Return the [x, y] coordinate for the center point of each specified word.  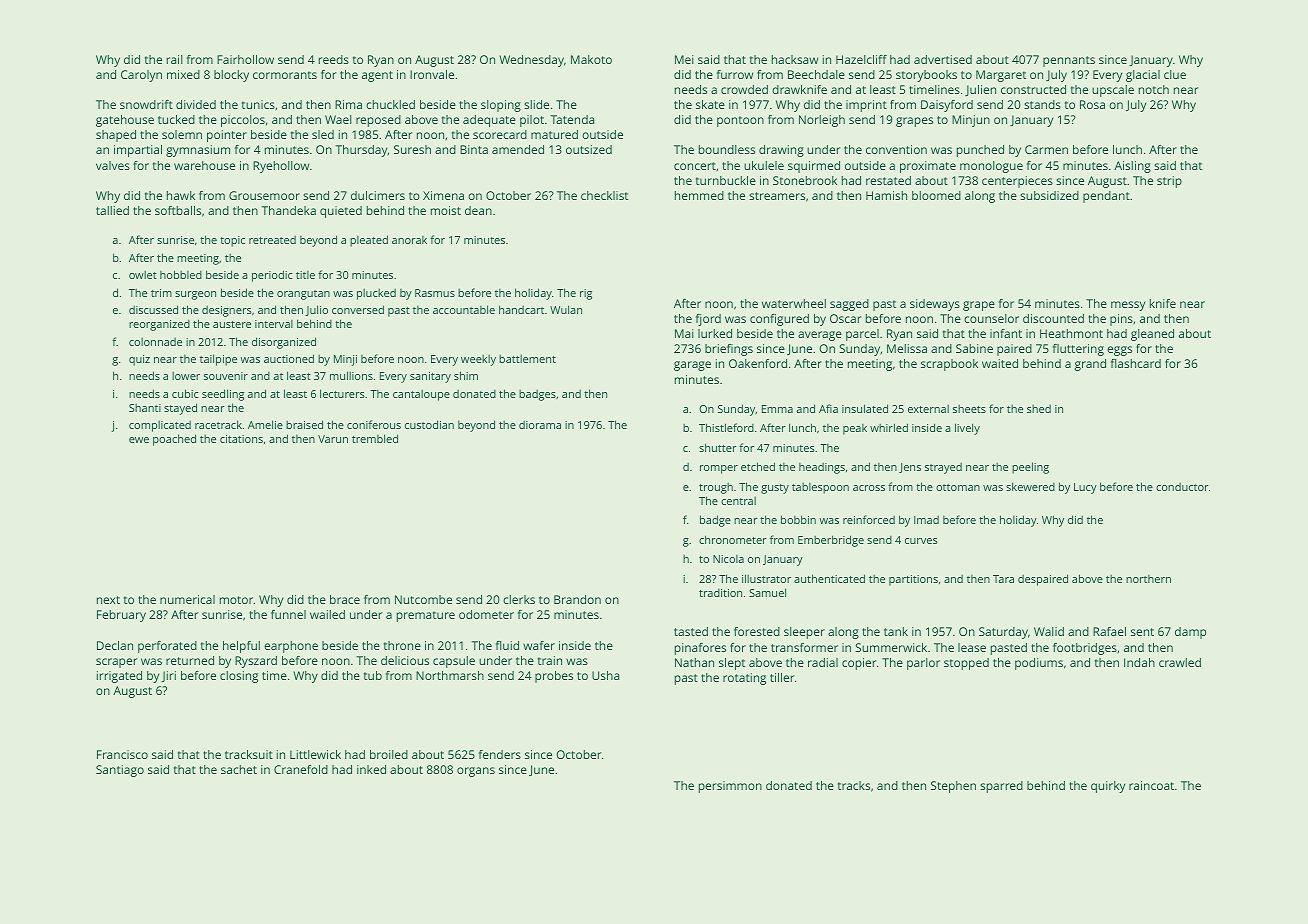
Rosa [1092, 104]
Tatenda [572, 119]
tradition [720, 593]
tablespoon [820, 488]
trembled [375, 438]
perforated [167, 647]
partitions [913, 580]
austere [232, 324]
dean [478, 210]
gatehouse [125, 121]
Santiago [120, 771]
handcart [521, 309]
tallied [112, 210]
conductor [1182, 487]
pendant [1106, 197]
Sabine [974, 348]
